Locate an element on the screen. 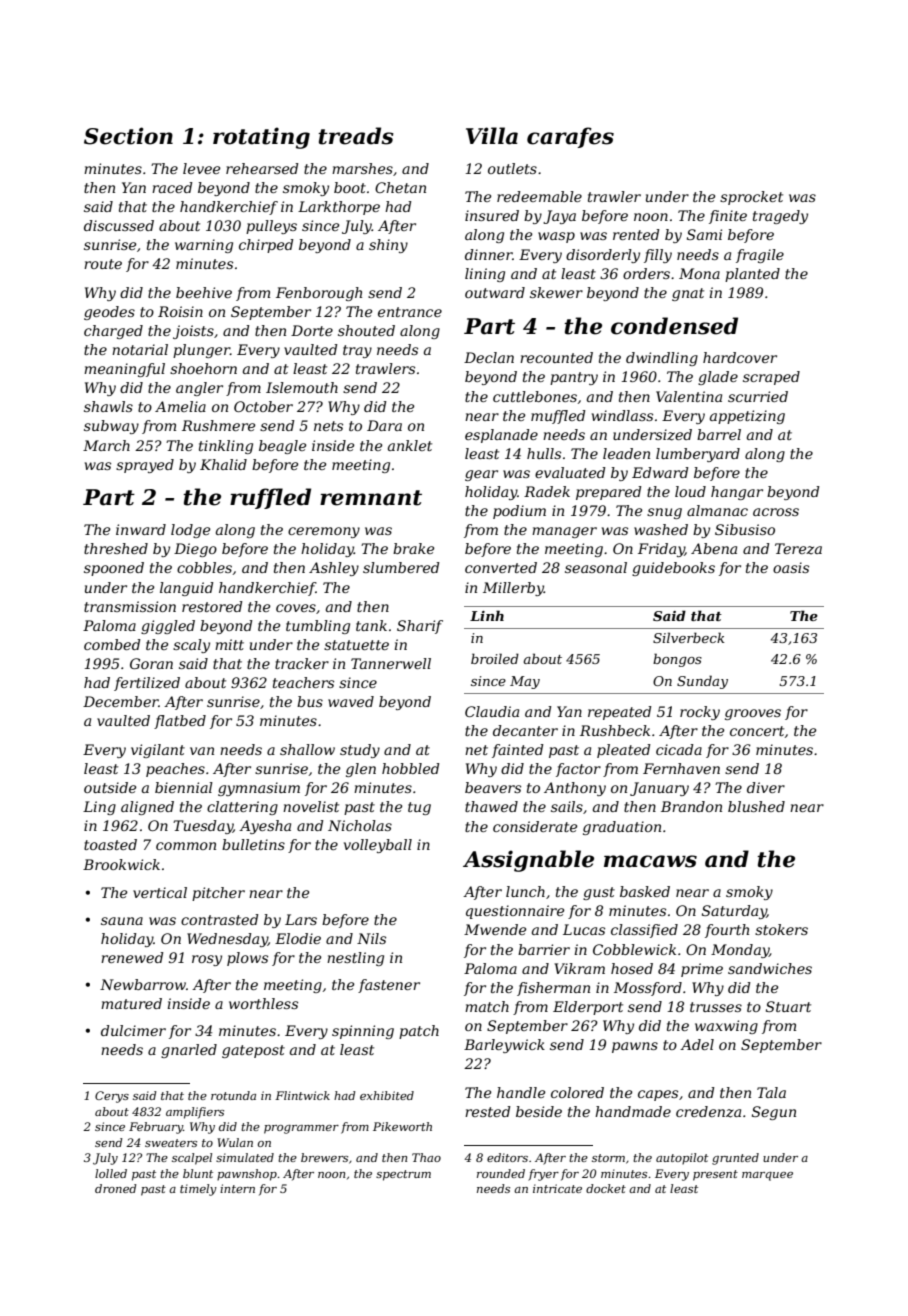 The height and width of the screenshot is (1316, 908). treads is located at coordinates (356, 136).
